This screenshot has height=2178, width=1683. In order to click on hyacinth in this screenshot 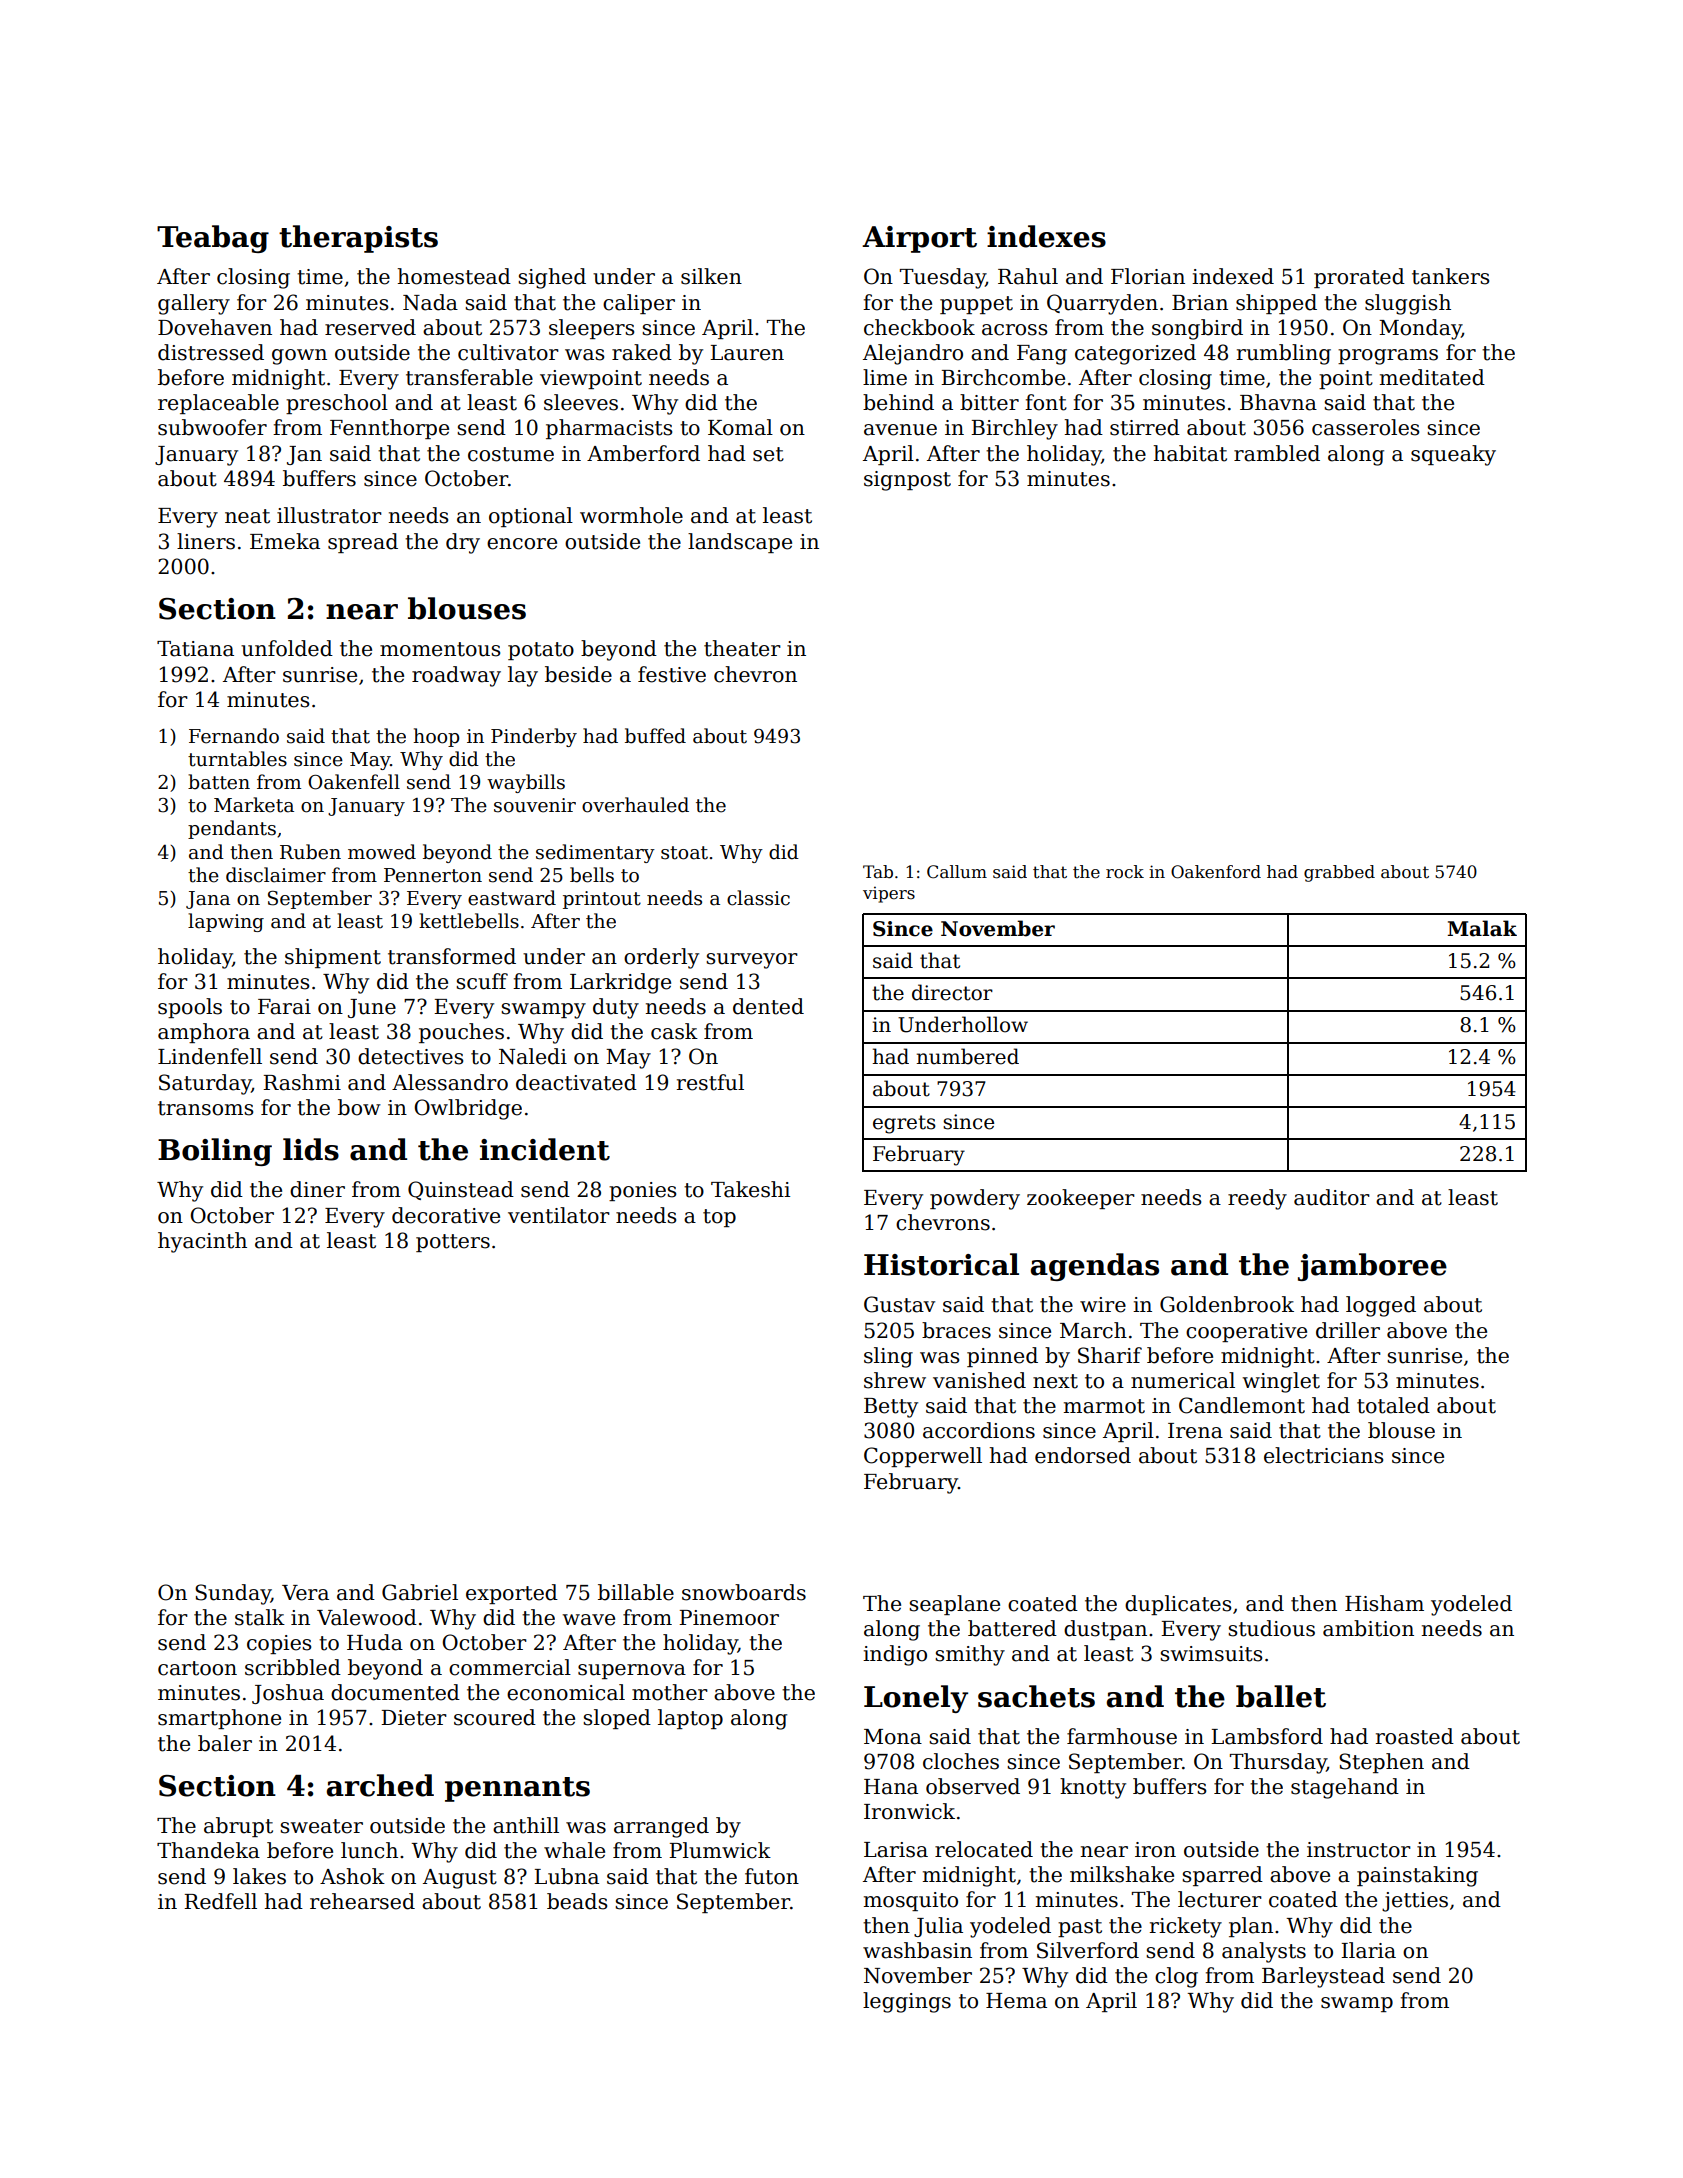, I will do `click(202, 1242)`.
